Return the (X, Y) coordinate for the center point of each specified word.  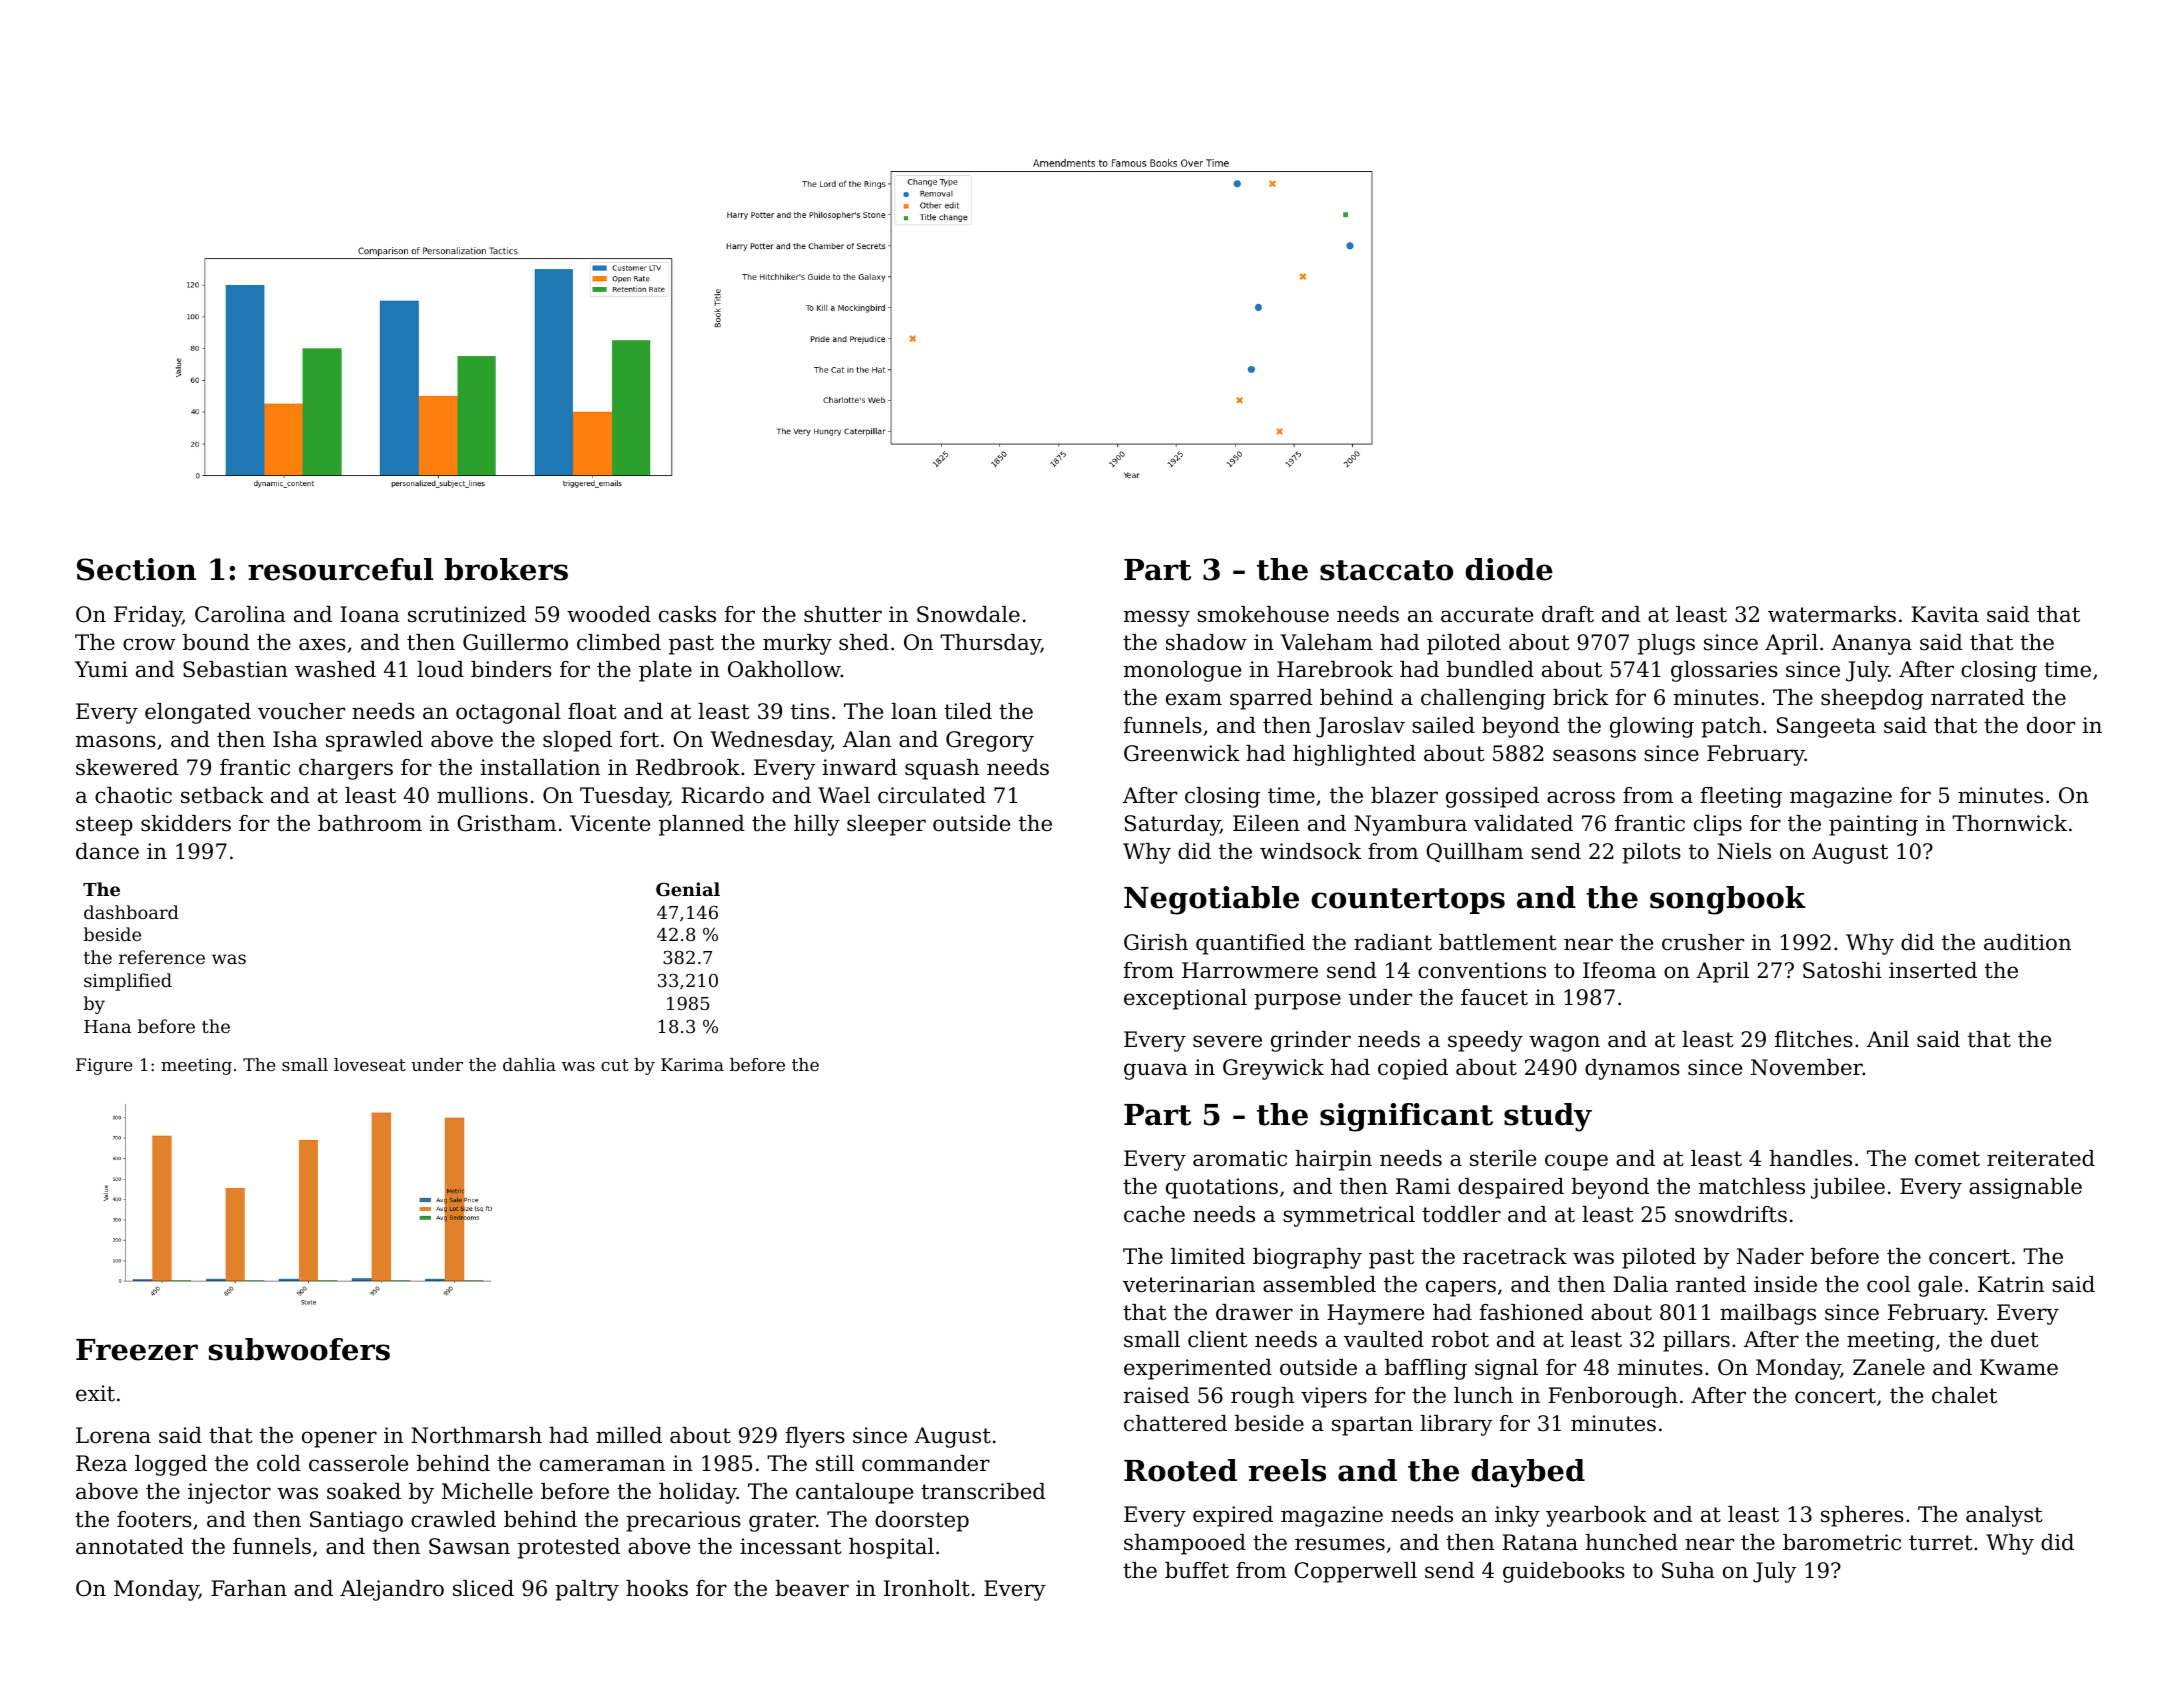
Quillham (1474, 852)
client (1217, 1339)
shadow (1206, 642)
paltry (587, 1590)
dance (107, 851)
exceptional (1185, 999)
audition (2027, 942)
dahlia (529, 1064)
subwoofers (299, 1349)
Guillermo (515, 642)
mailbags (1768, 1314)
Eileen (1266, 823)
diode (1509, 569)
